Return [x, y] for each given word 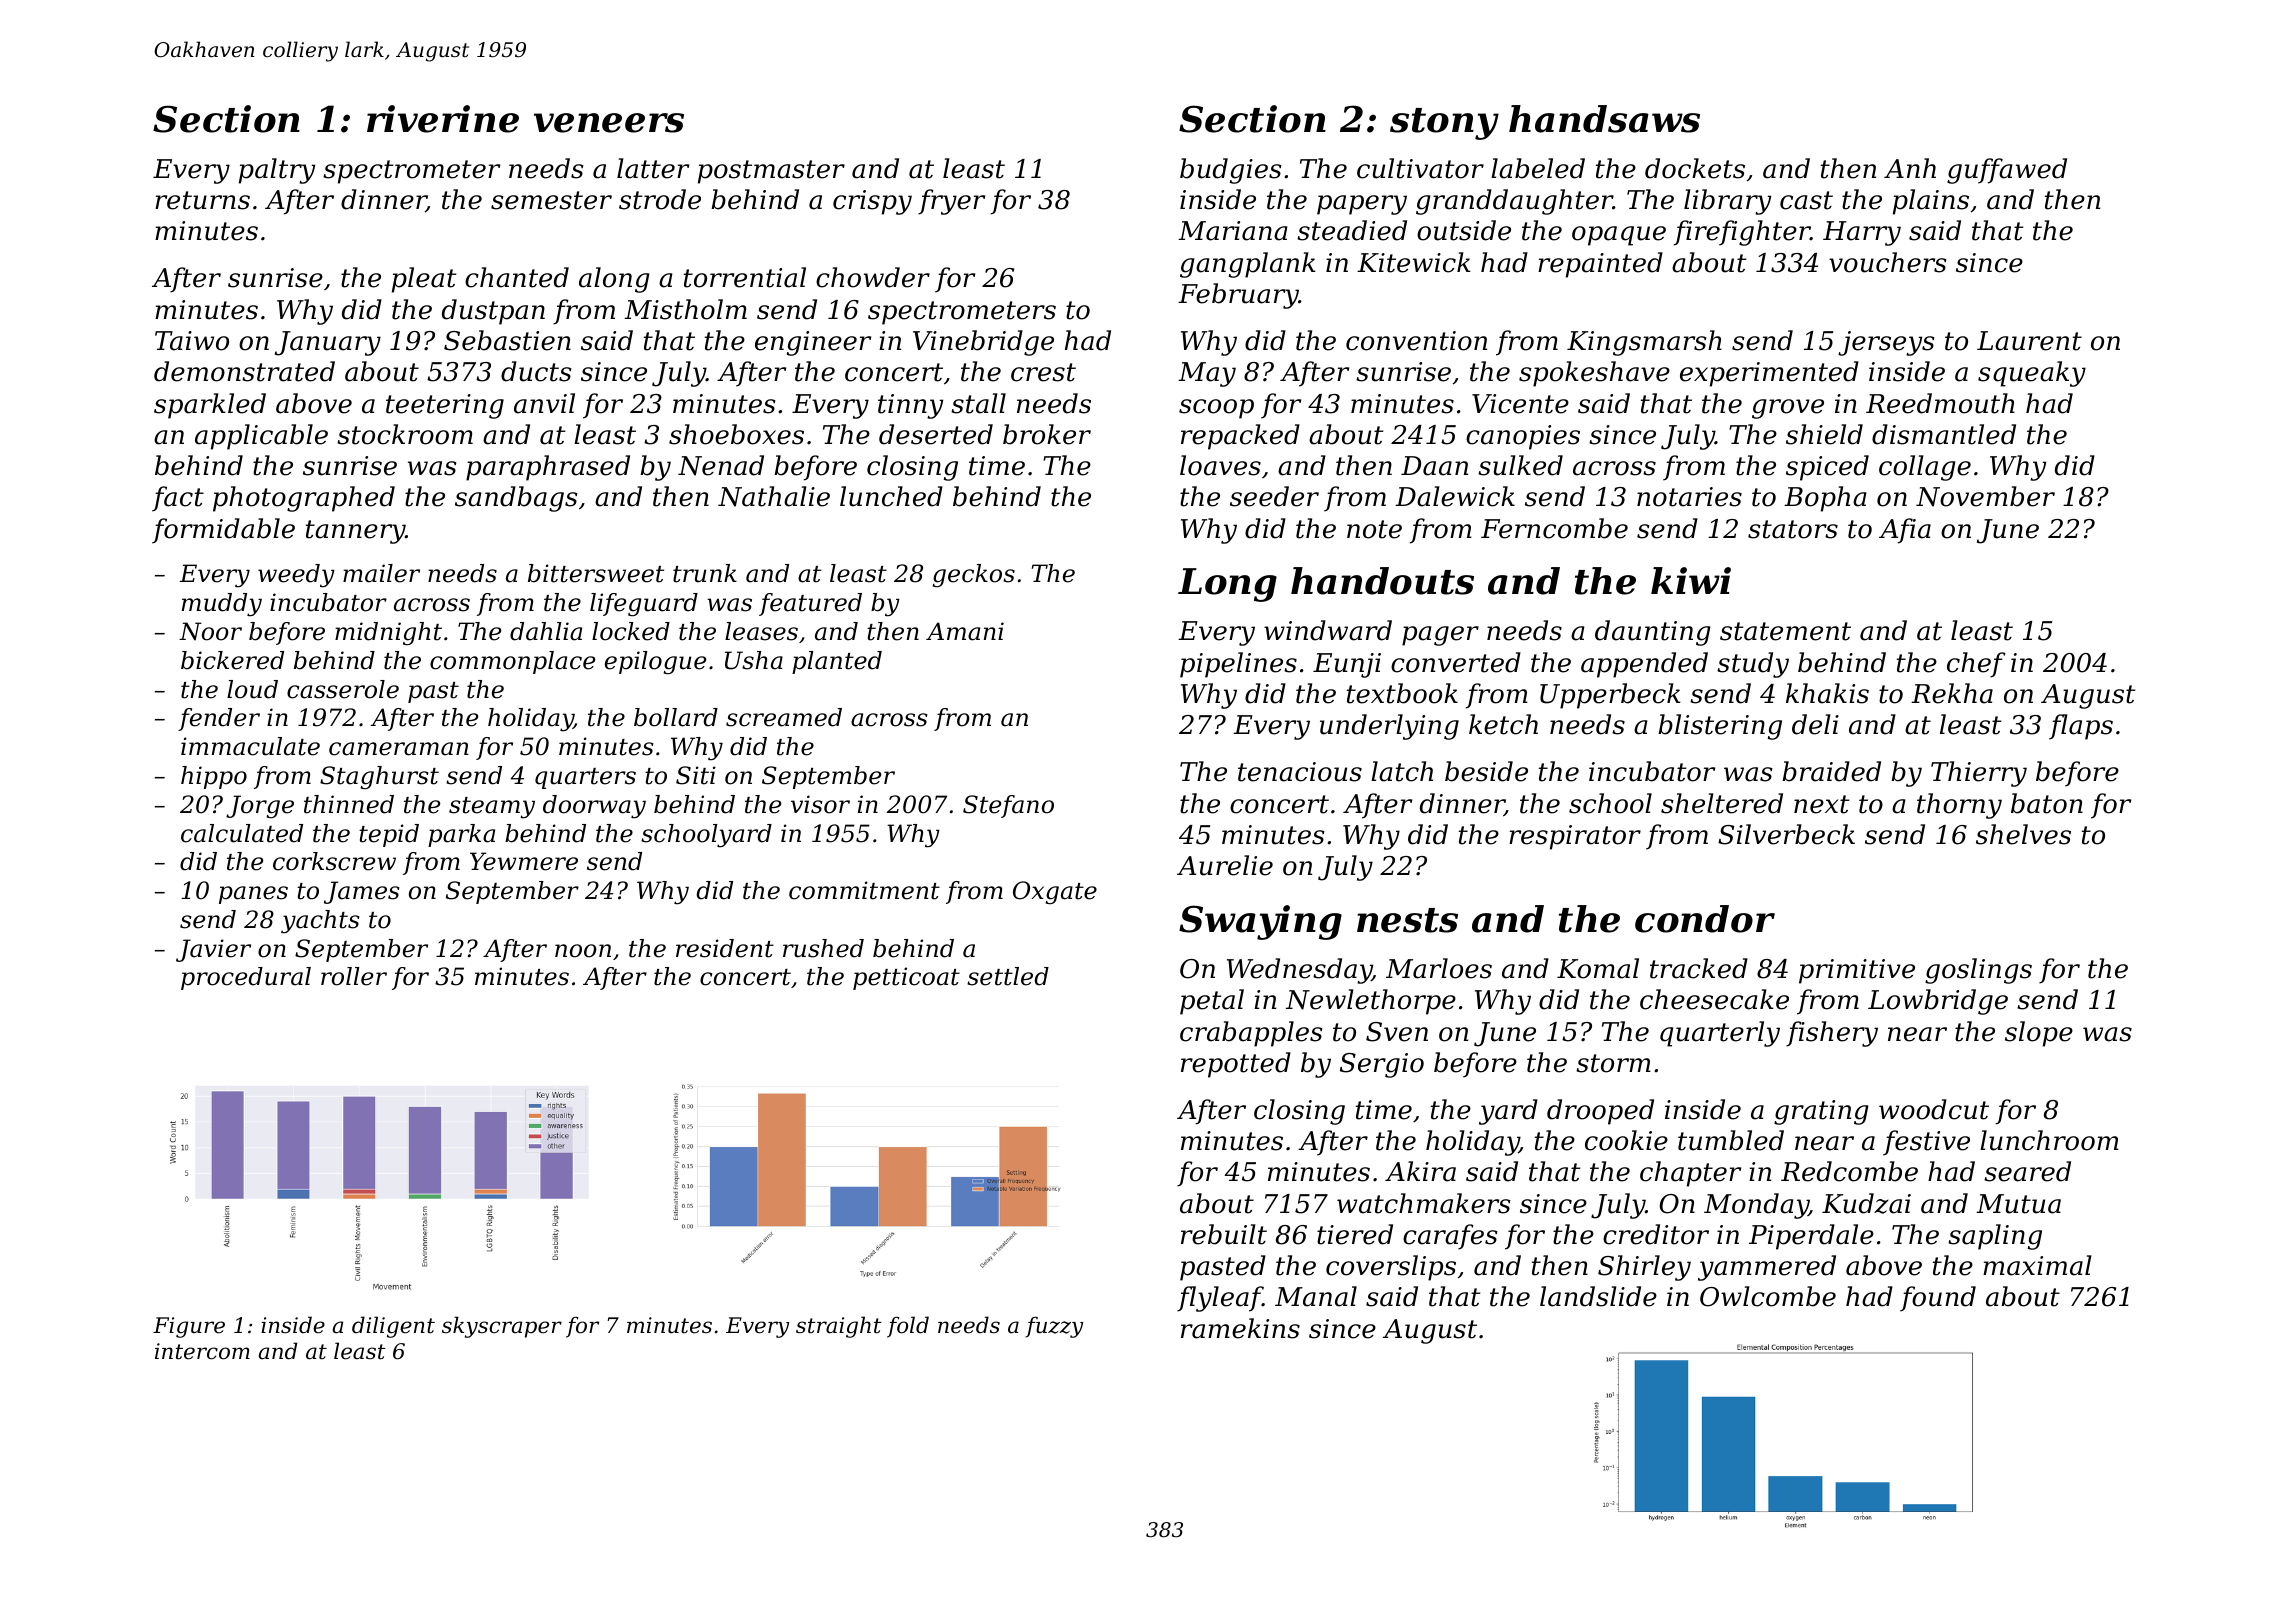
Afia [1905, 531]
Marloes [1439, 968]
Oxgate [1055, 892]
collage [1925, 468]
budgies [1231, 171]
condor [1705, 919]
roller [354, 976]
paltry [277, 171]
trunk [705, 573]
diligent [393, 1327]
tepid [389, 835]
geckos [974, 575]
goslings [1978, 971]
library [1727, 202]
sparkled [210, 406]
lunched [891, 496]
